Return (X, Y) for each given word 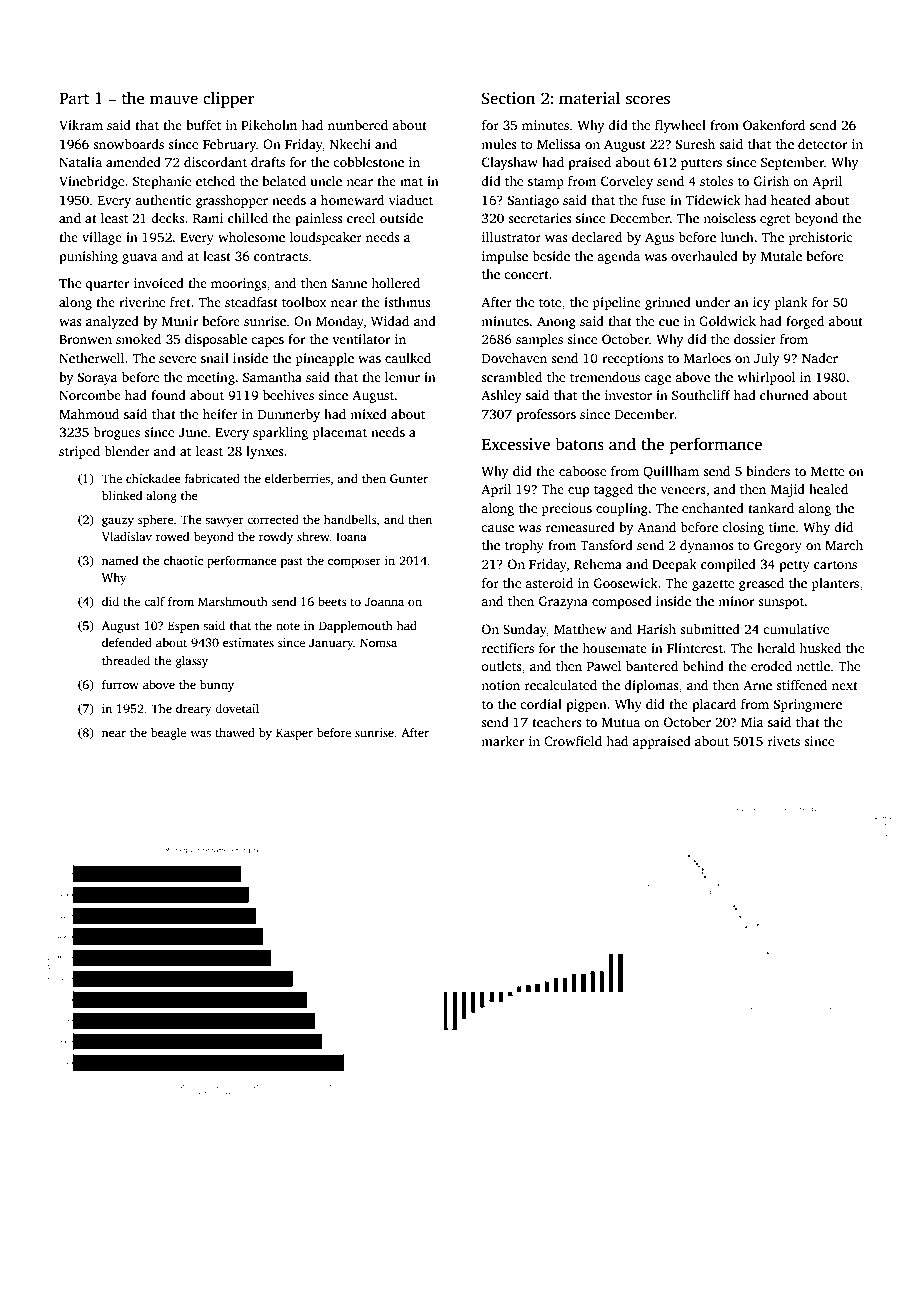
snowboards (128, 144)
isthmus (407, 302)
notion (500, 685)
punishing (88, 257)
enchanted (713, 508)
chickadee (153, 478)
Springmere (808, 705)
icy (761, 303)
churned (784, 395)
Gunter (409, 478)
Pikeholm (269, 125)
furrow (120, 684)
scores (648, 100)
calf (154, 601)
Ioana (351, 536)
